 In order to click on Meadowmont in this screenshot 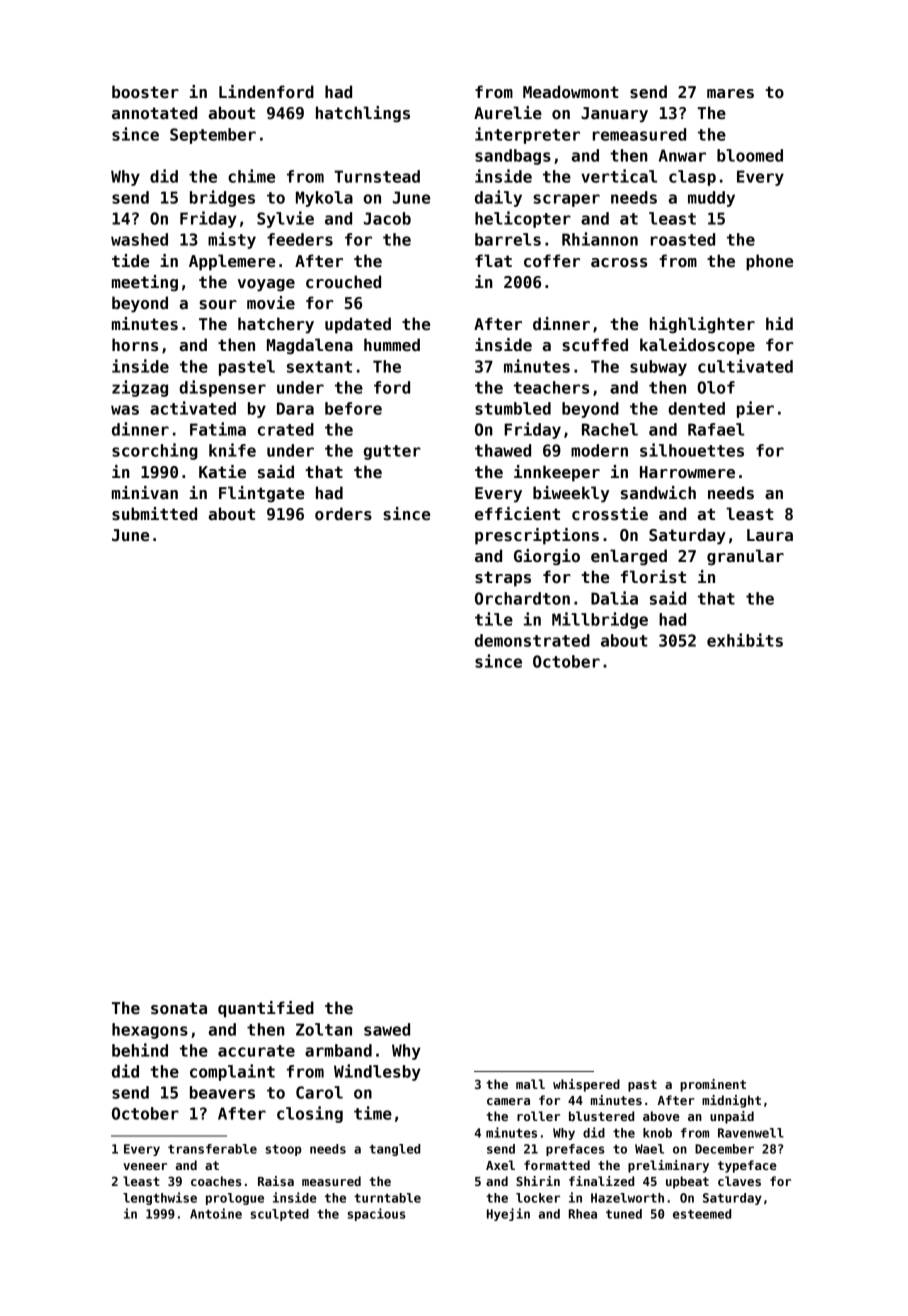, I will do `click(571, 92)`.
